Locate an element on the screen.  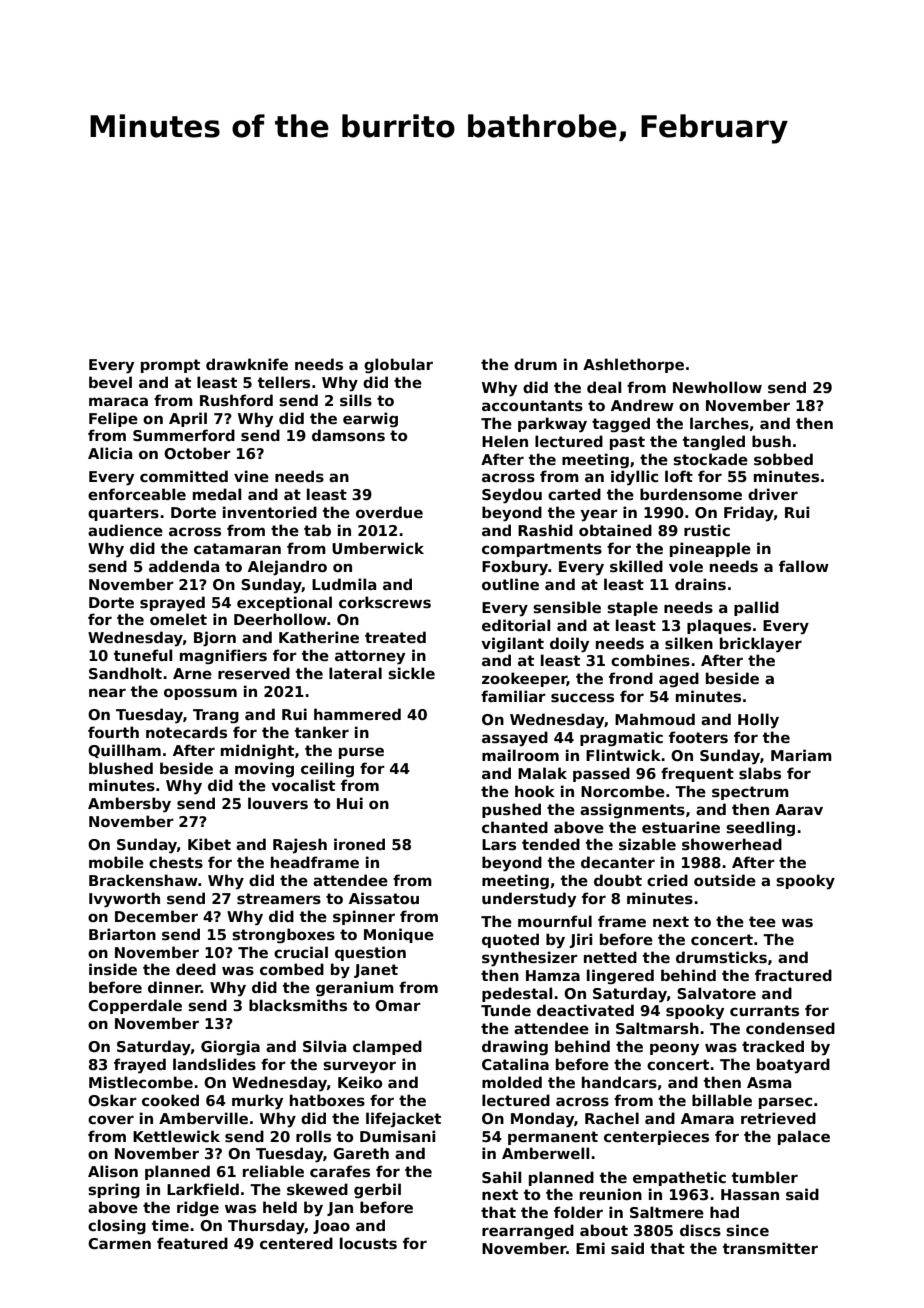
Trang is located at coordinates (216, 716).
